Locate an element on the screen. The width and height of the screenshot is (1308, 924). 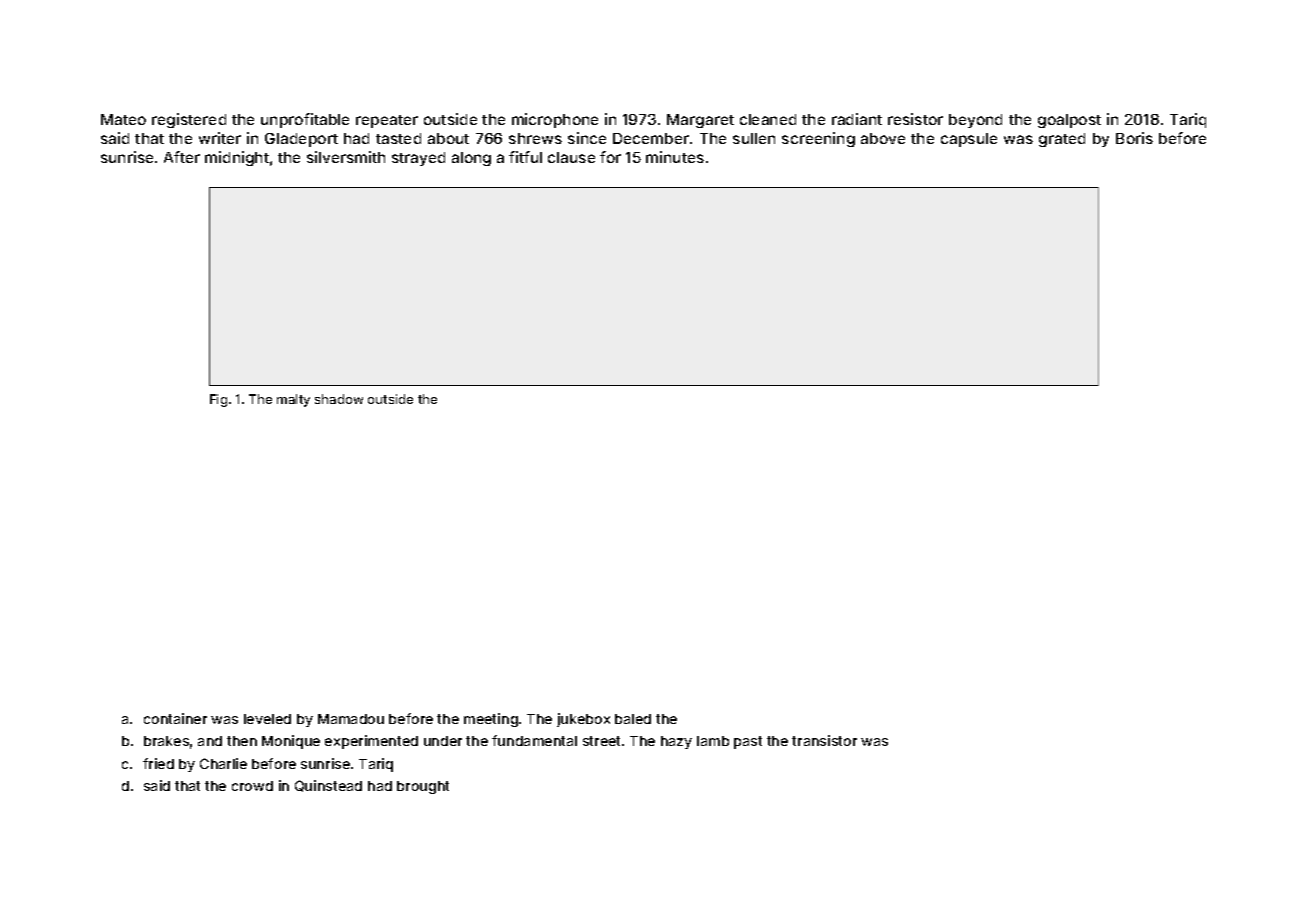
leveled is located at coordinates (267, 719).
